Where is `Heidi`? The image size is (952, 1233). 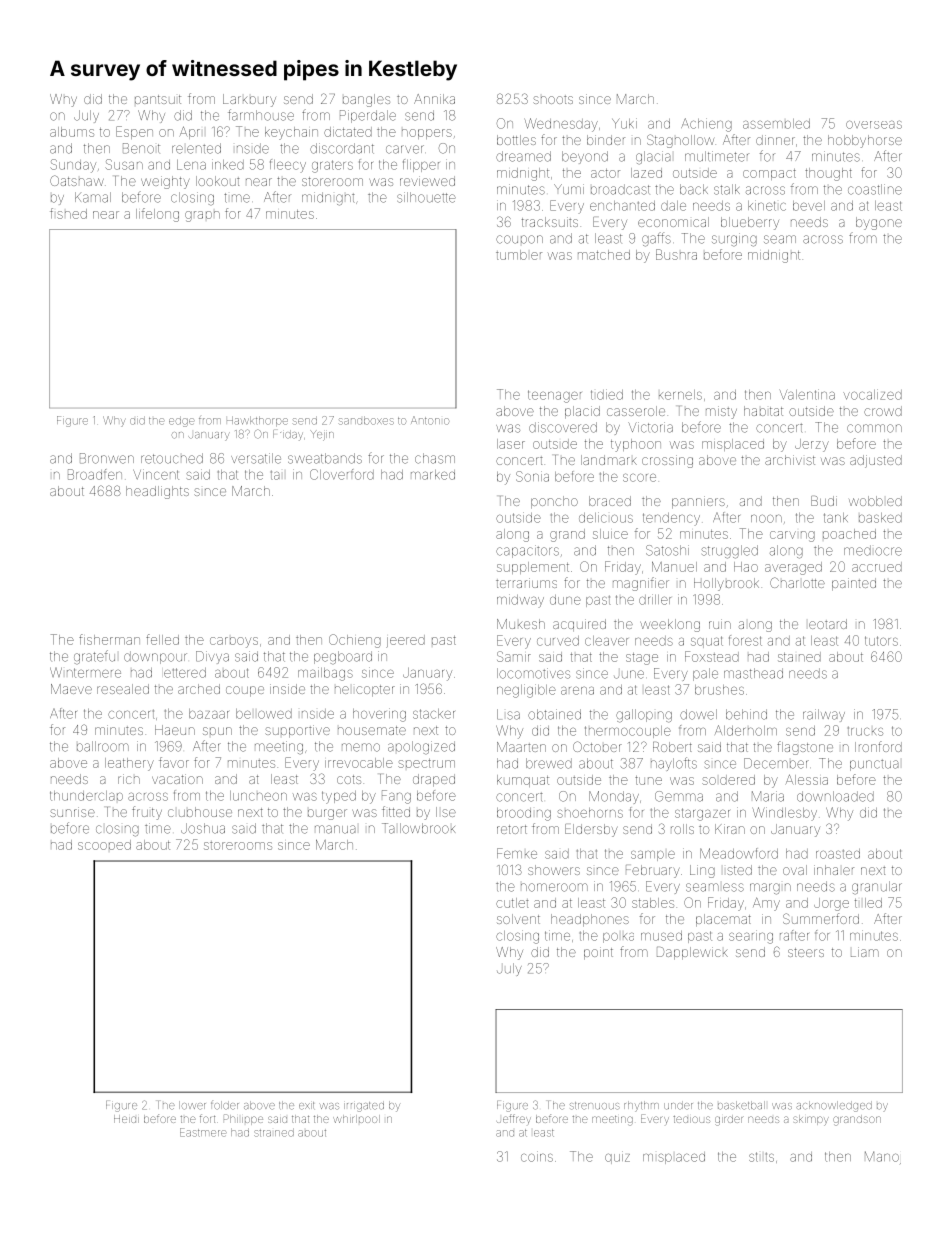 Heidi is located at coordinates (126, 1119).
